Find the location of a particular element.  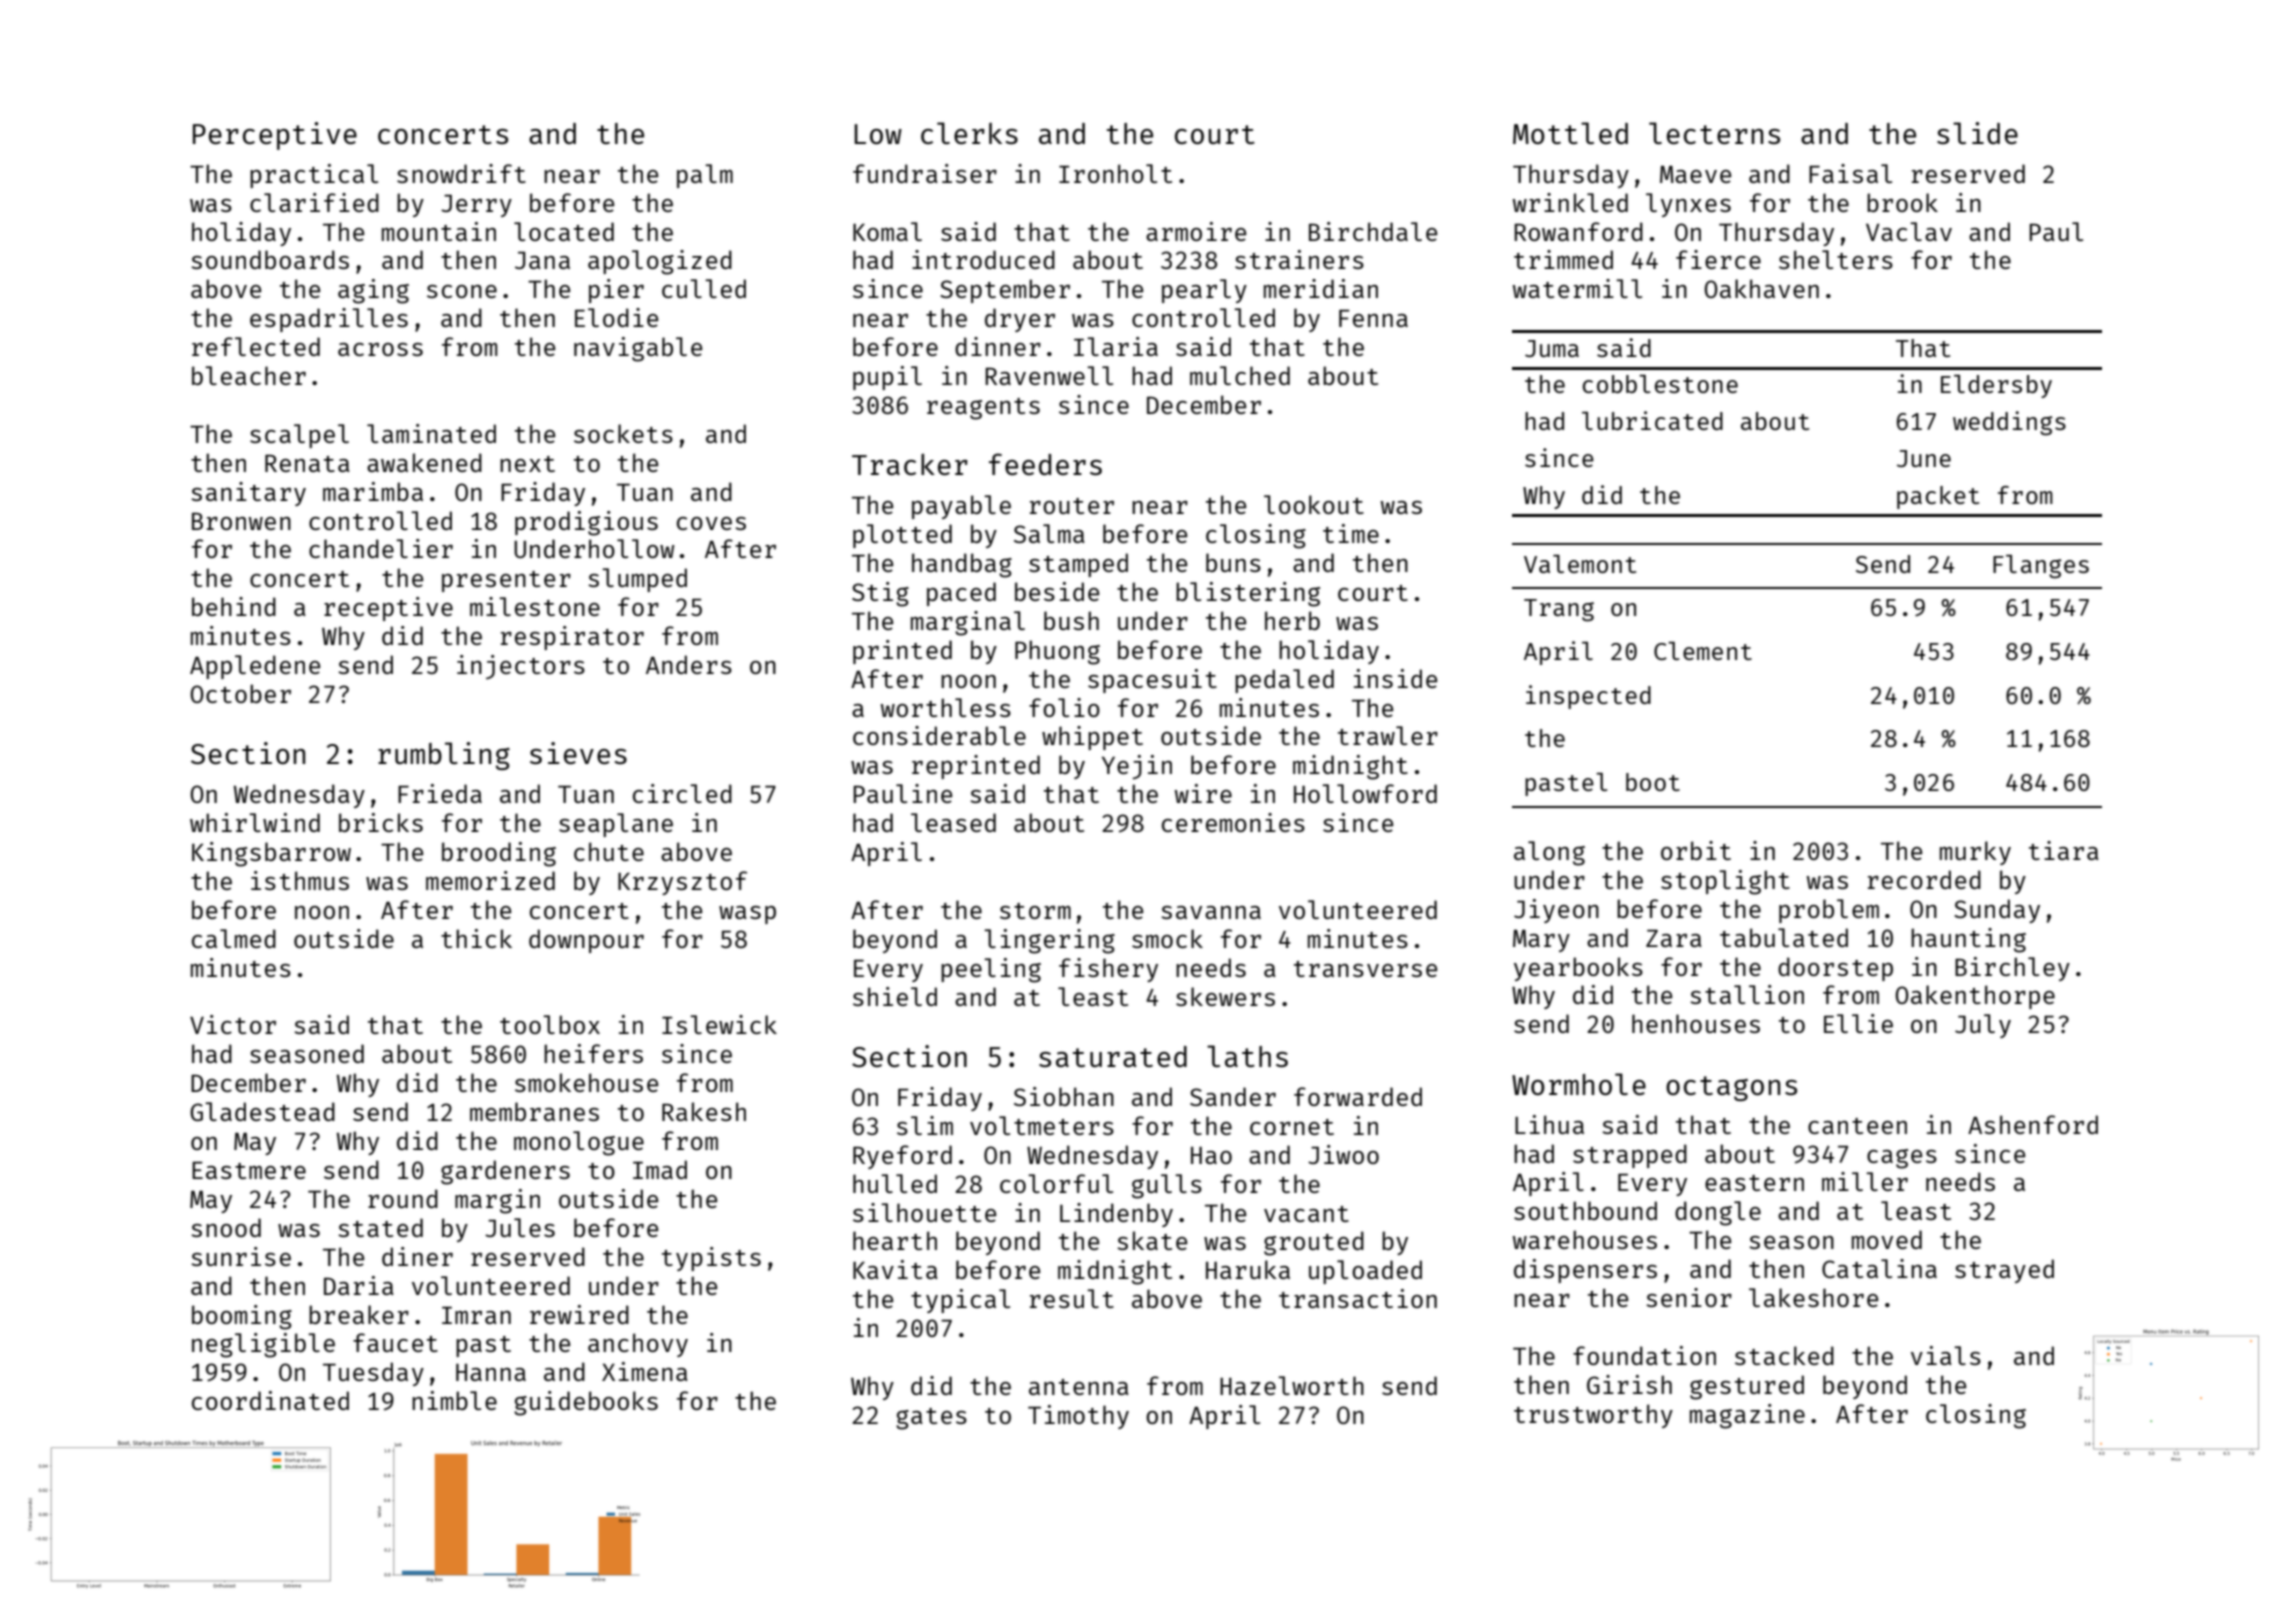

cobblestone is located at coordinates (1660, 384).
